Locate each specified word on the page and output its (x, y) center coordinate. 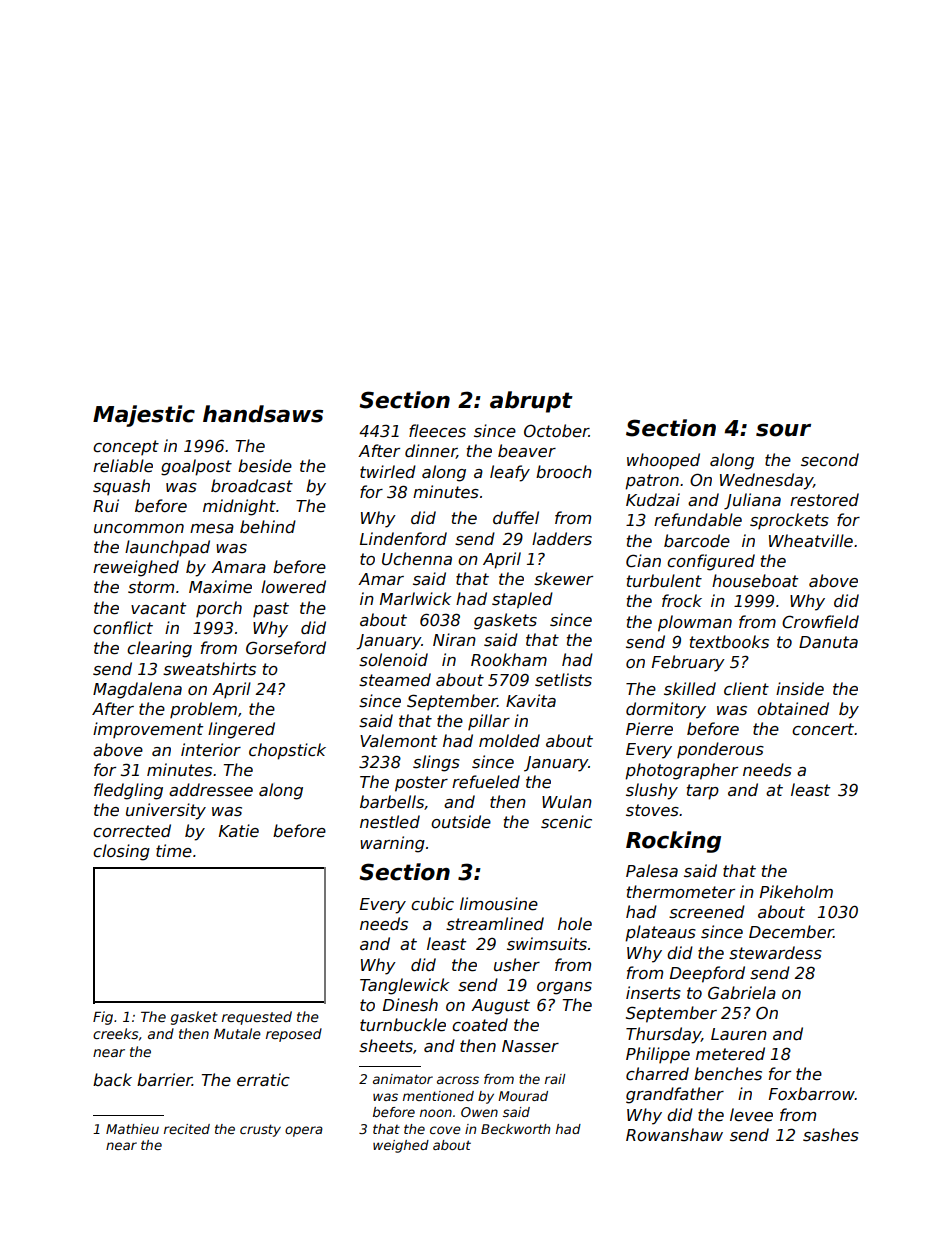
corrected (132, 831)
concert (823, 729)
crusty (260, 1130)
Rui (106, 505)
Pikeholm (796, 891)
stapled (522, 600)
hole (575, 923)
